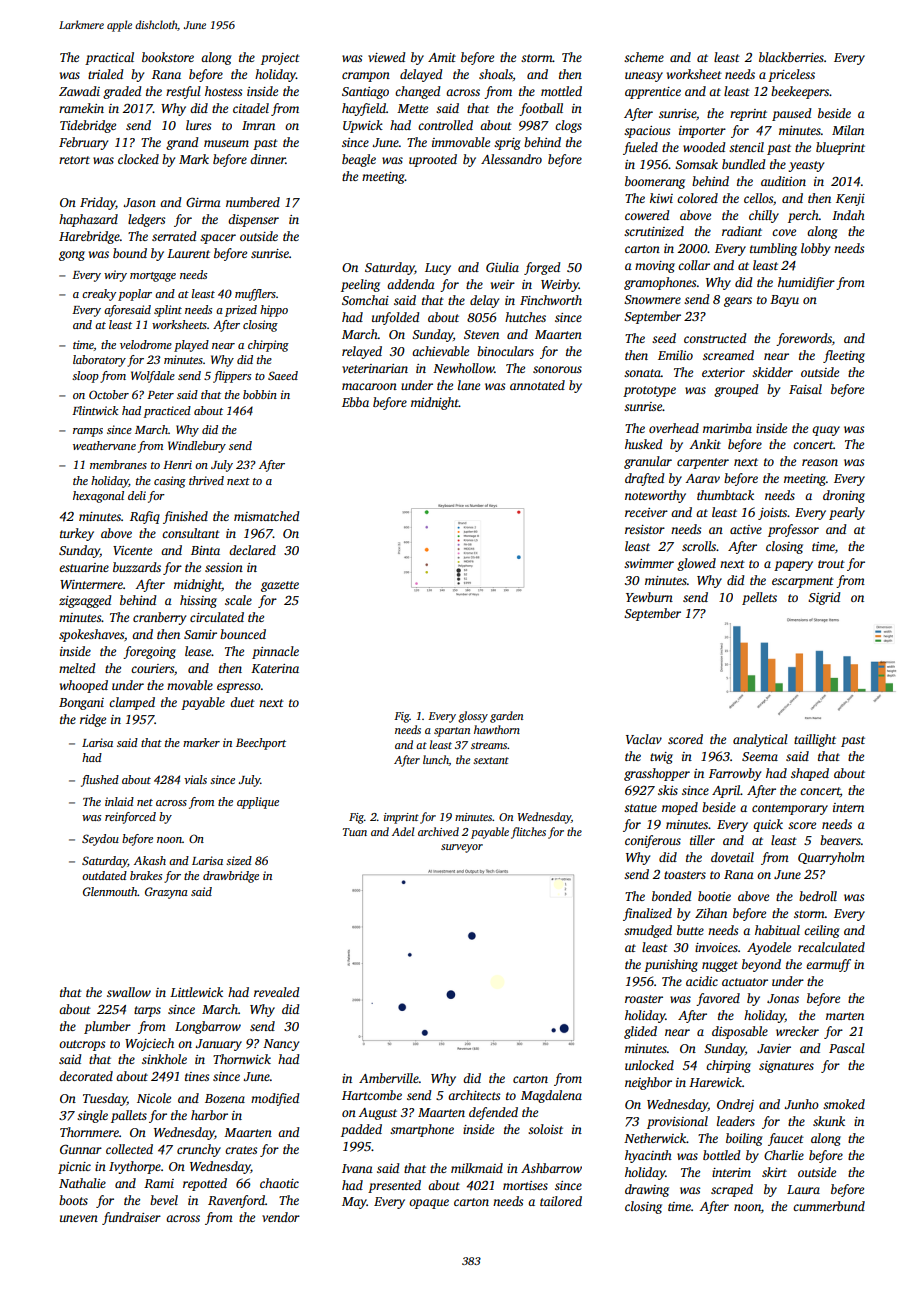  Describe the element at coordinates (442, 57) in the document. I see `Amit` at that location.
